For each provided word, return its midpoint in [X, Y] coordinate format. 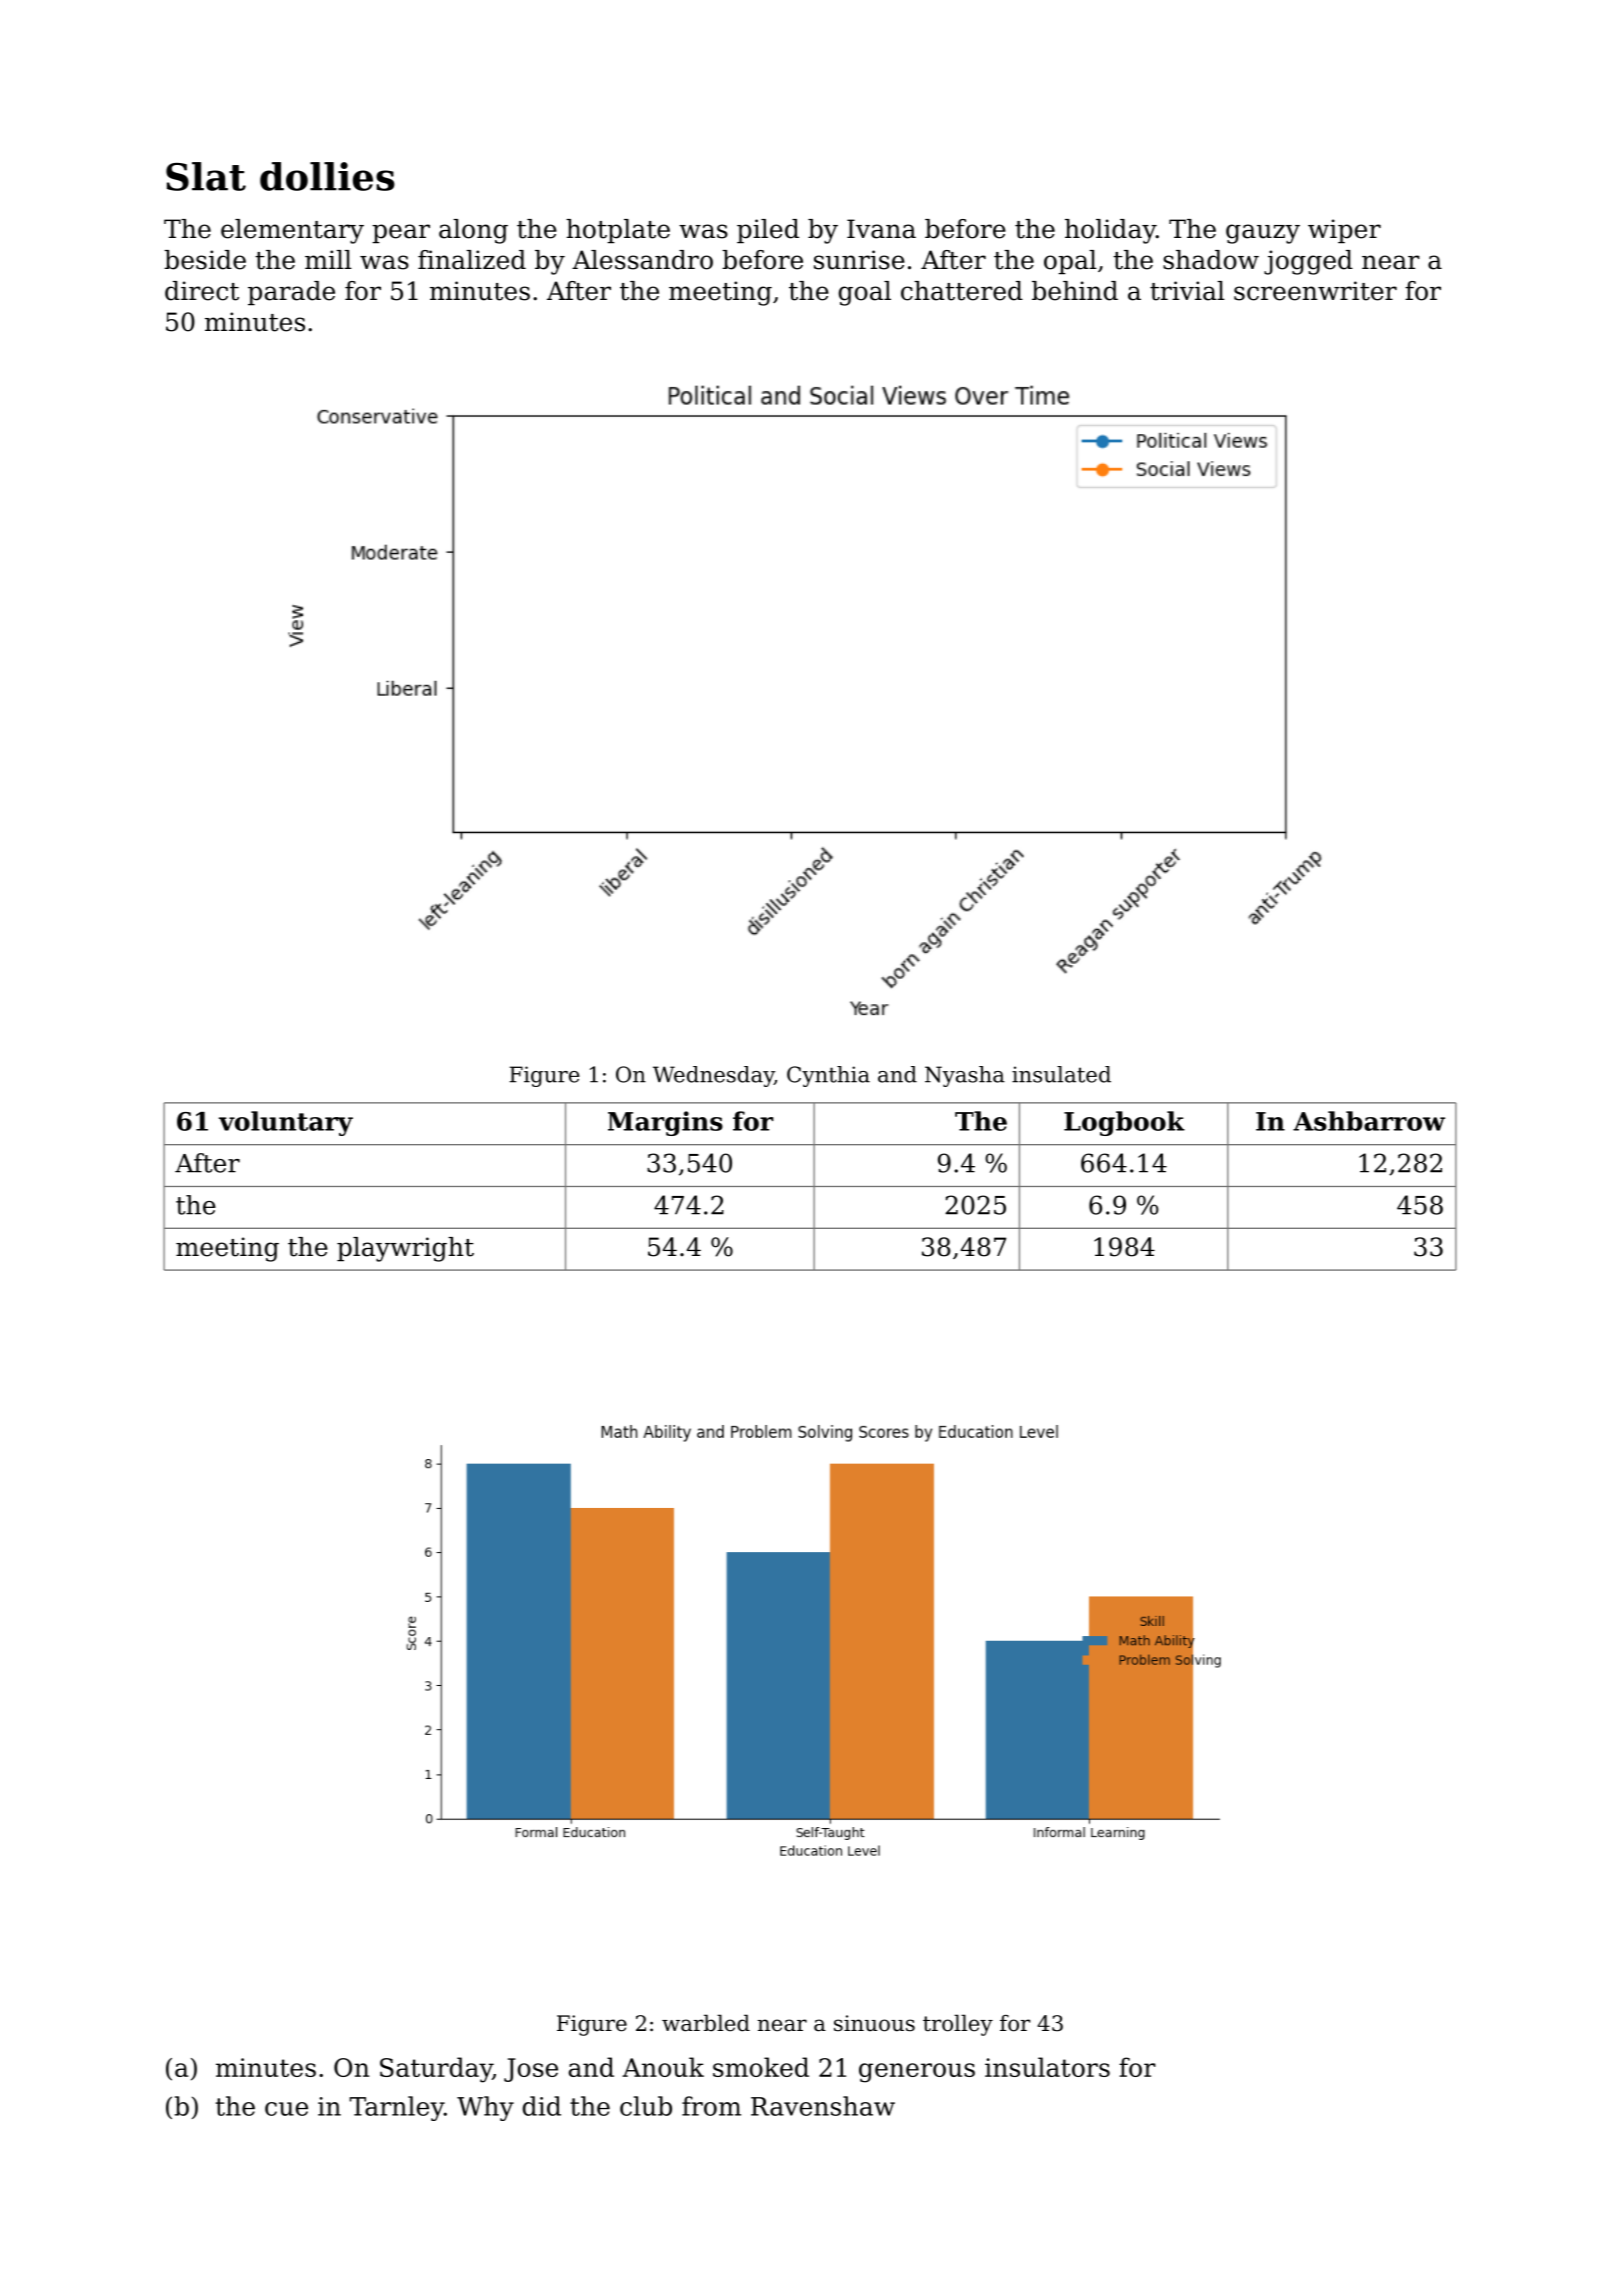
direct [202, 291]
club [646, 2106]
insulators [1047, 2067]
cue [286, 2109]
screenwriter [1315, 291]
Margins [665, 1123]
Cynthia [828, 1076]
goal [865, 293]
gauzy [1263, 234]
